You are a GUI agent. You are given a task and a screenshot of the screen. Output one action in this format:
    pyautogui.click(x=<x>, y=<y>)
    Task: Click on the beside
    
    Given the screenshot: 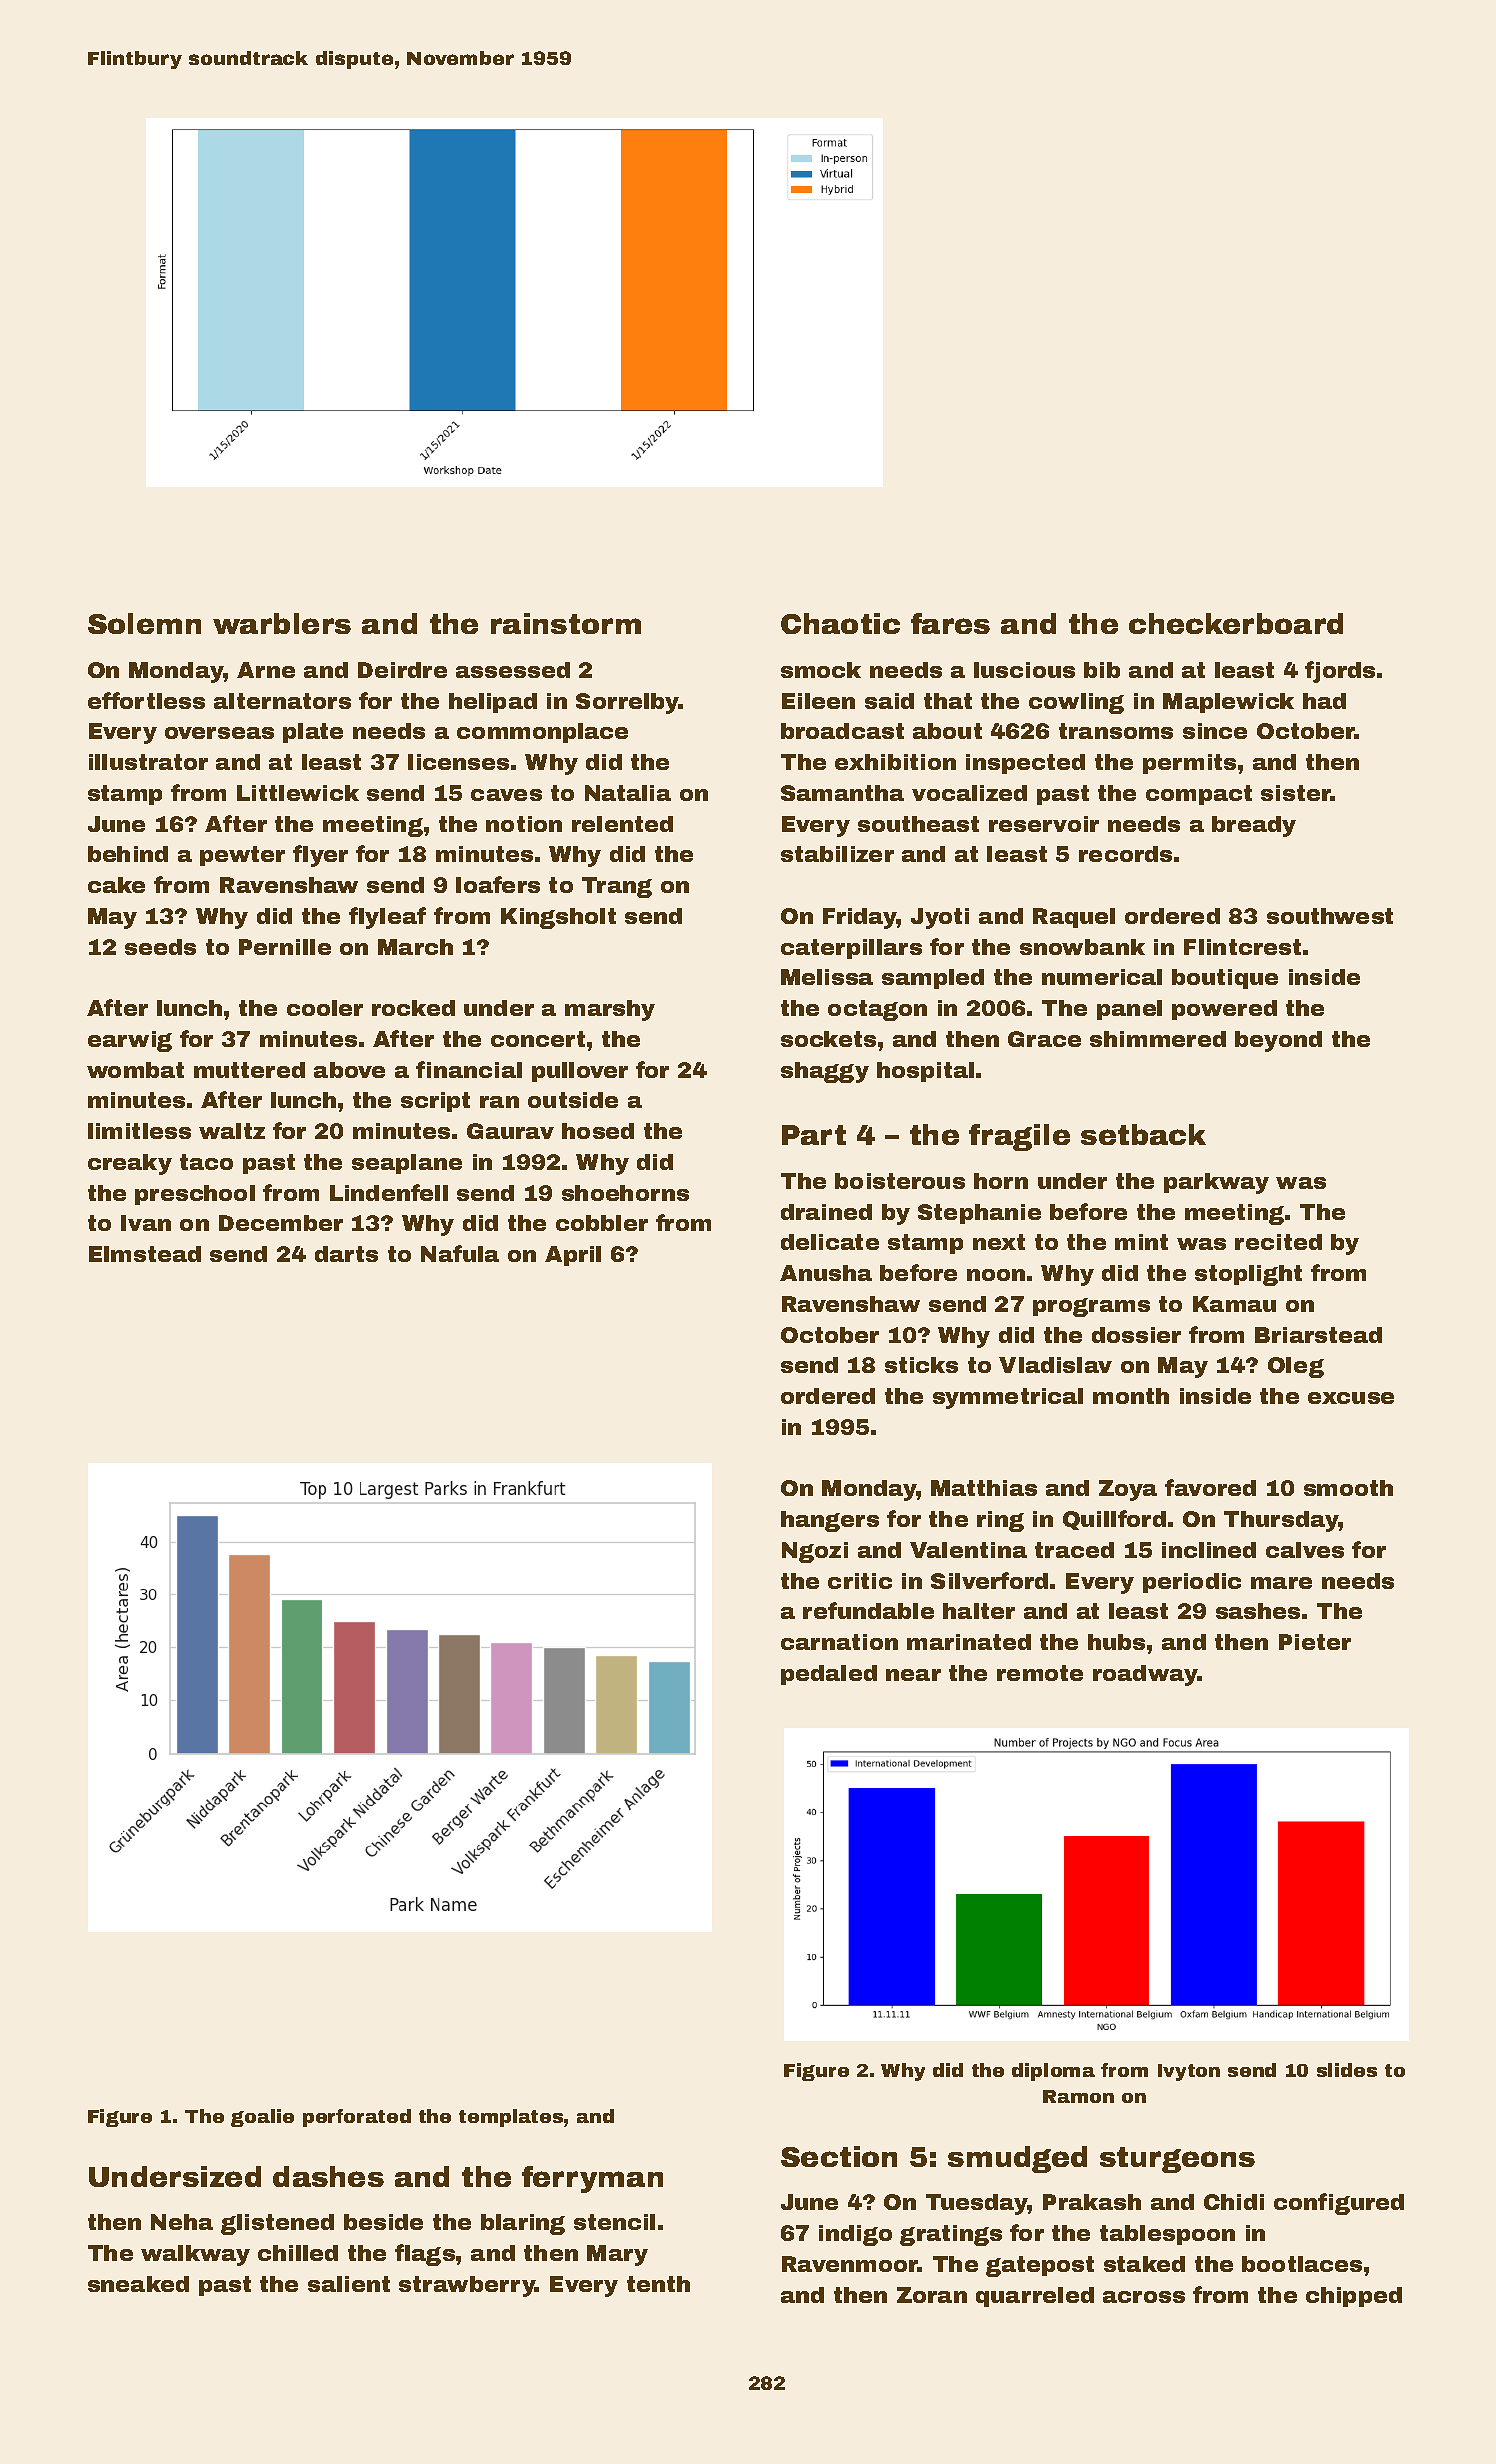 What is the action you would take?
    pyautogui.click(x=383, y=2222)
